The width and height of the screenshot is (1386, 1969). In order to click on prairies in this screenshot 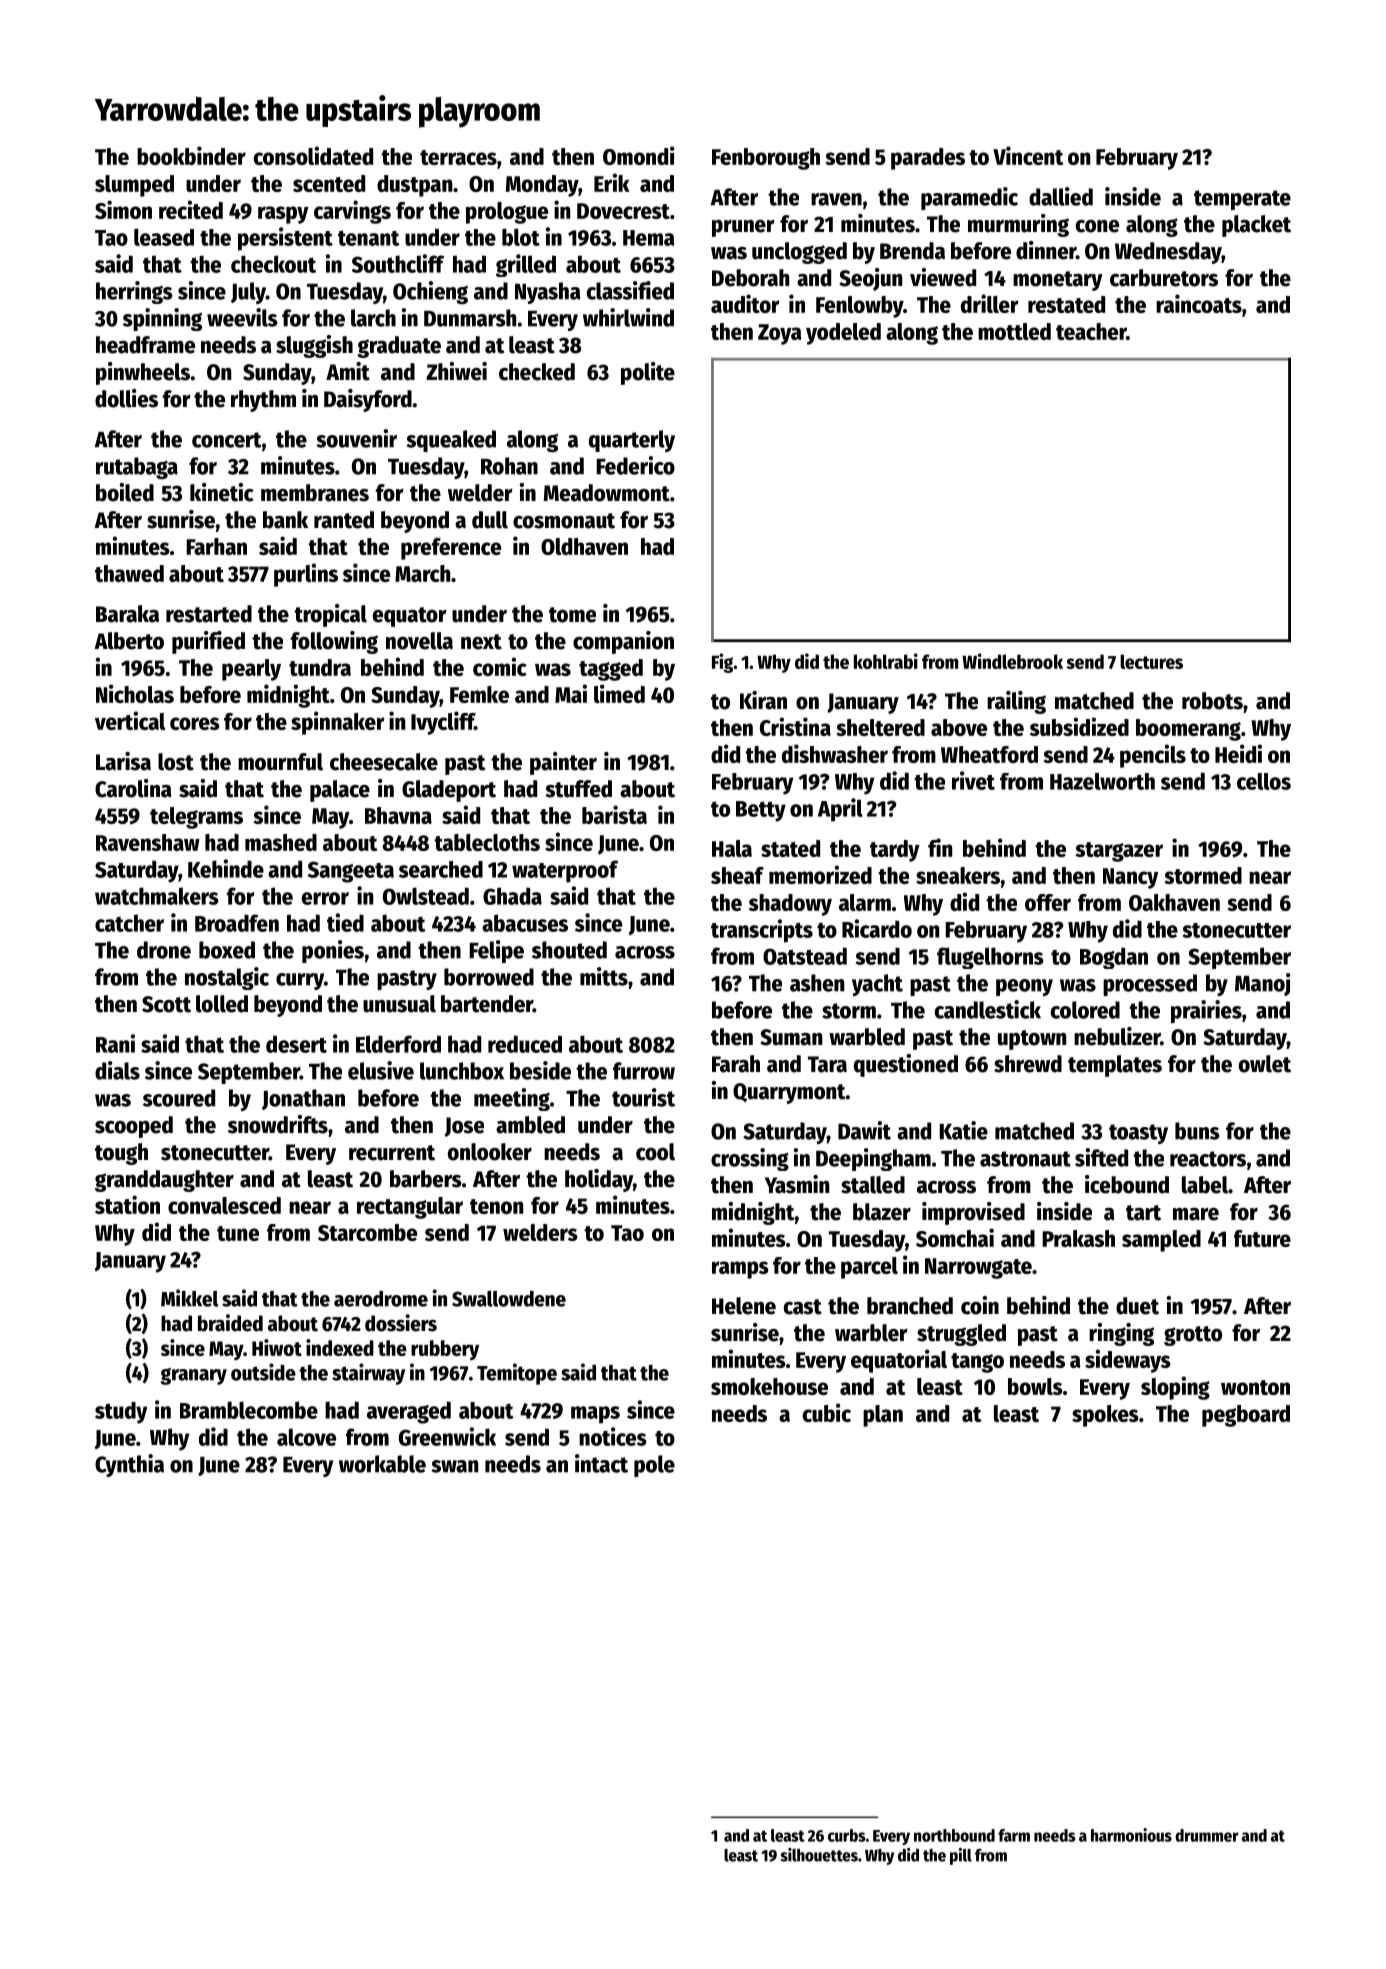, I will do `click(1206, 1011)`.
